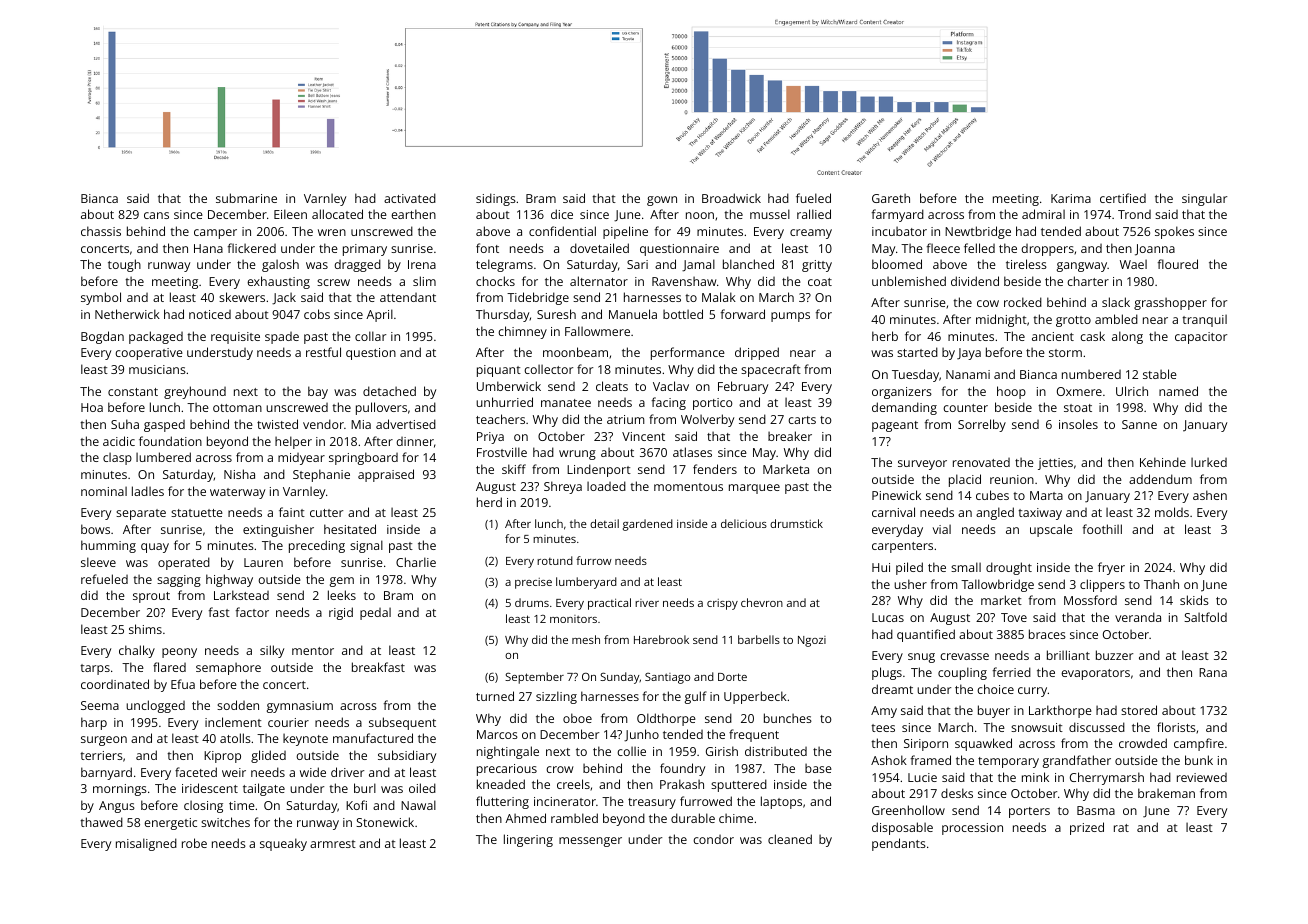 This screenshot has height=924, width=1308. I want to click on gangway, so click(1082, 267).
